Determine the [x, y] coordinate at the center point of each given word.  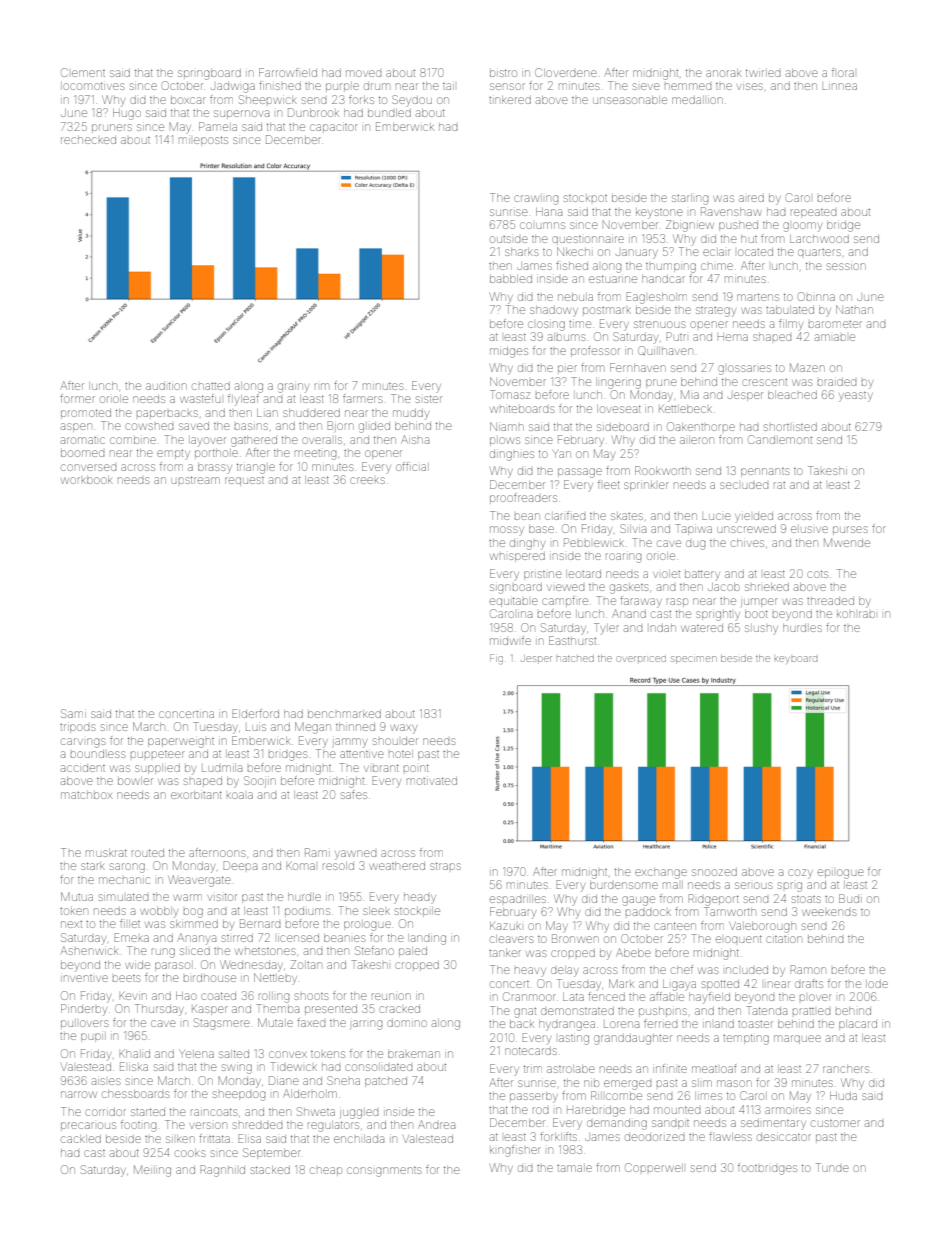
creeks [367, 480]
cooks [190, 1153]
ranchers [846, 1069]
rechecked [88, 140]
